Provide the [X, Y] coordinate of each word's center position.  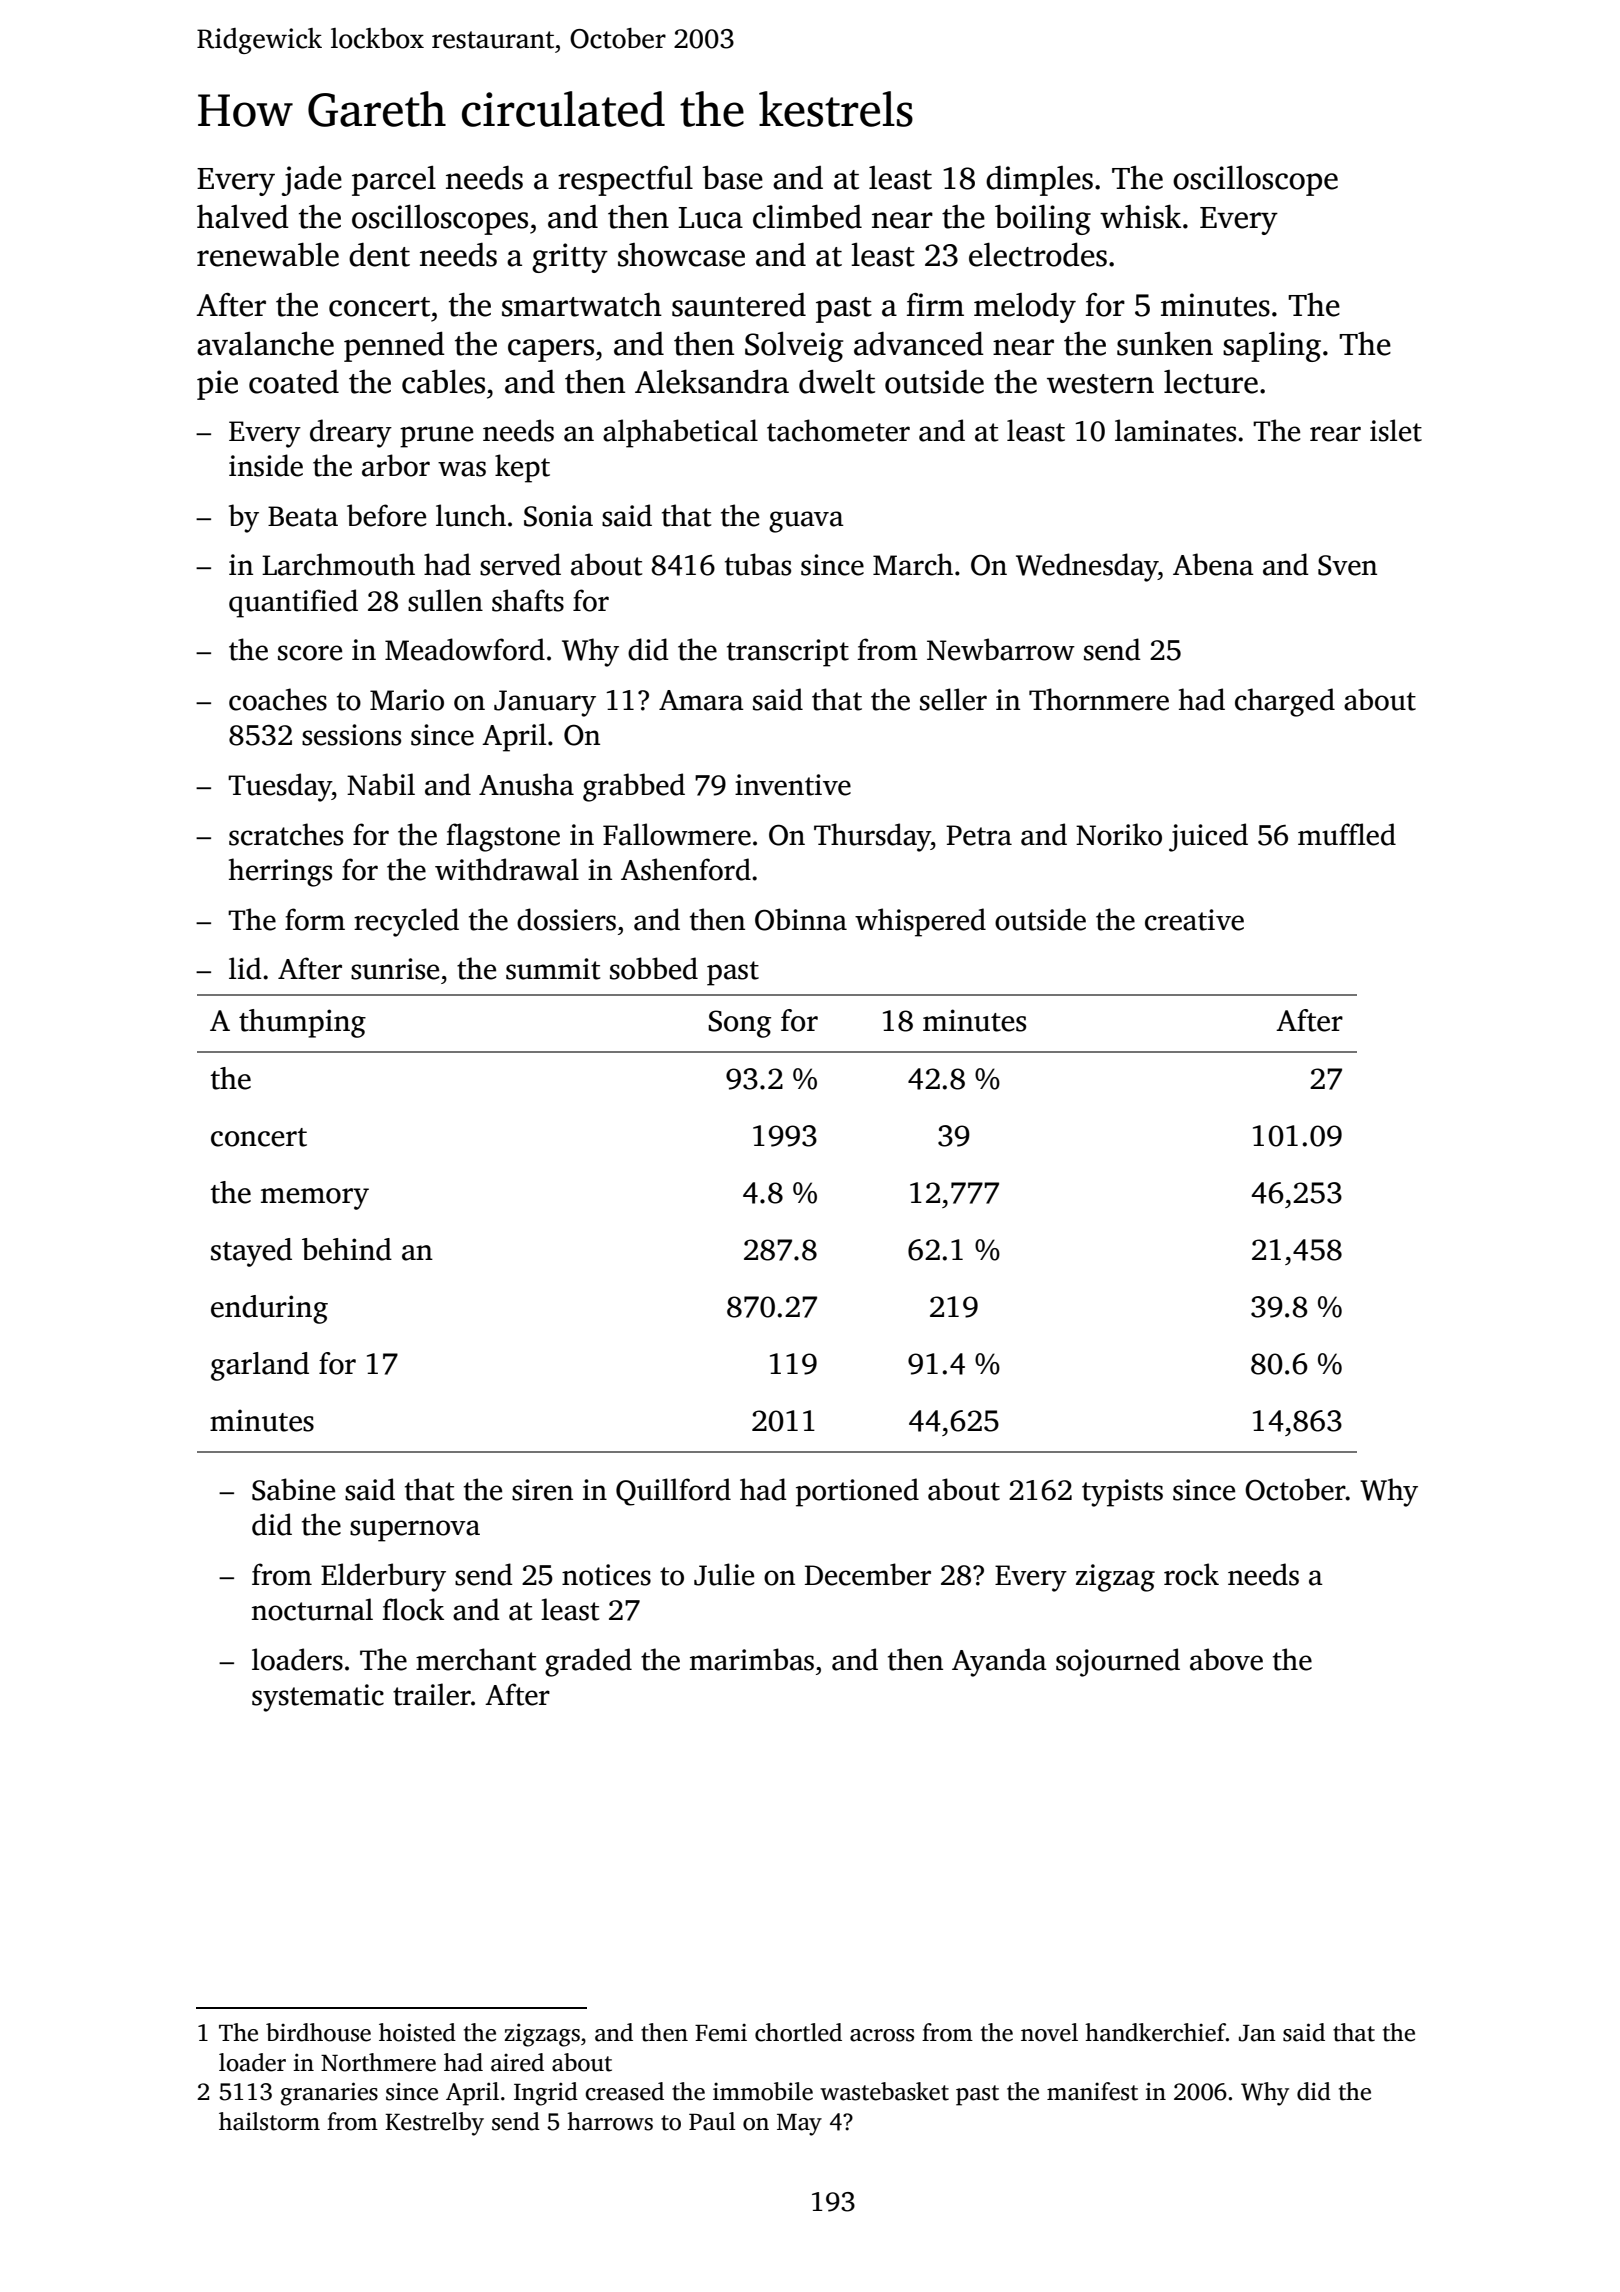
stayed [251, 1252]
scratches [286, 834]
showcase [681, 255]
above [1226, 1659]
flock [413, 1609]
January [545, 703]
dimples [1039, 181]
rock [1191, 1574]
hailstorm [269, 2121]
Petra [979, 835]
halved [243, 217]
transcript [788, 653]
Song [739, 1024]
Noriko [1119, 834]
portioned [857, 1492]
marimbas [752, 1659]
